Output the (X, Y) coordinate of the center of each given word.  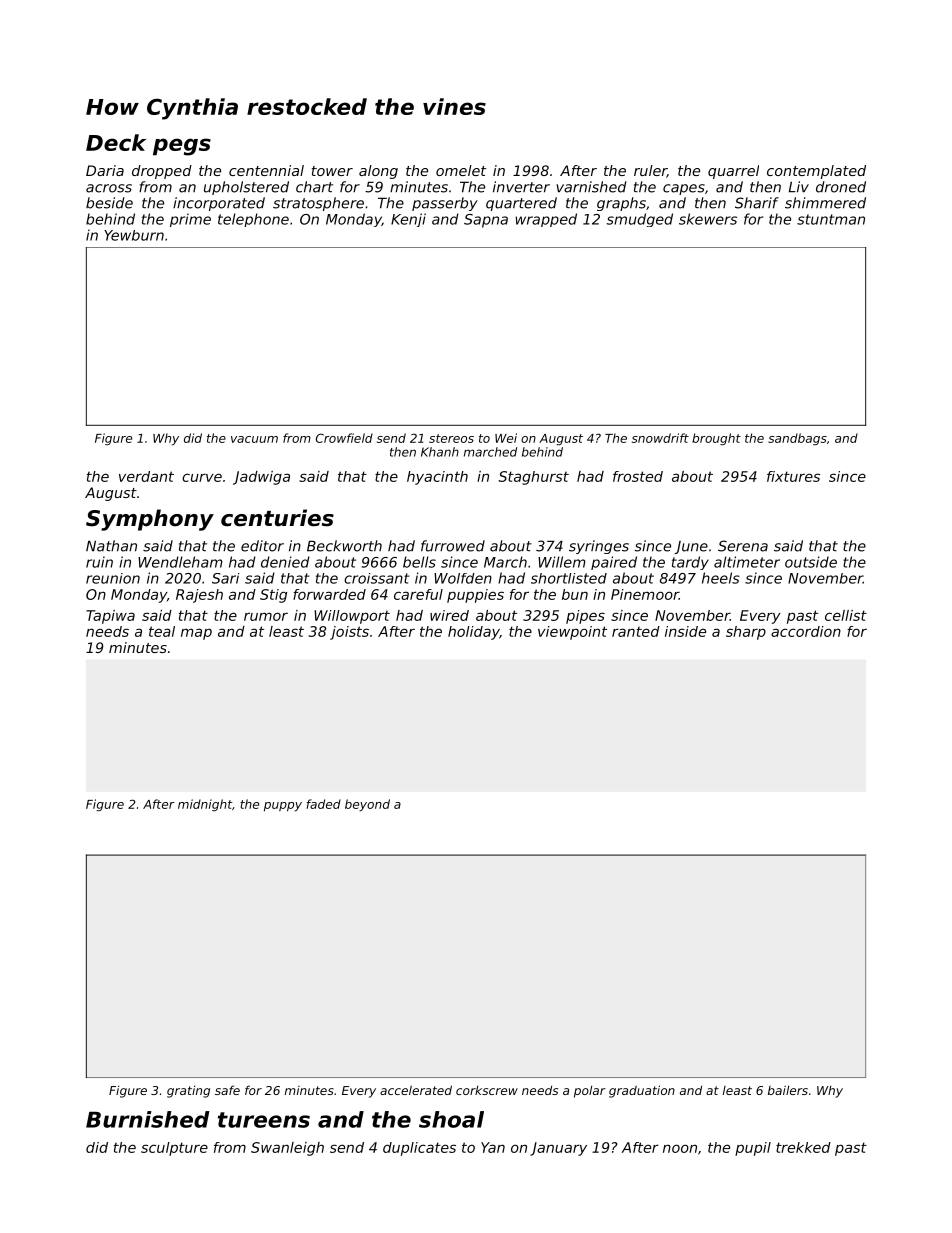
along (378, 172)
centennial (266, 170)
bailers (788, 1090)
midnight (205, 805)
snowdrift (660, 438)
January (558, 1149)
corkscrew (487, 1090)
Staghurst (533, 478)
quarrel (733, 172)
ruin (99, 562)
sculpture (174, 1149)
